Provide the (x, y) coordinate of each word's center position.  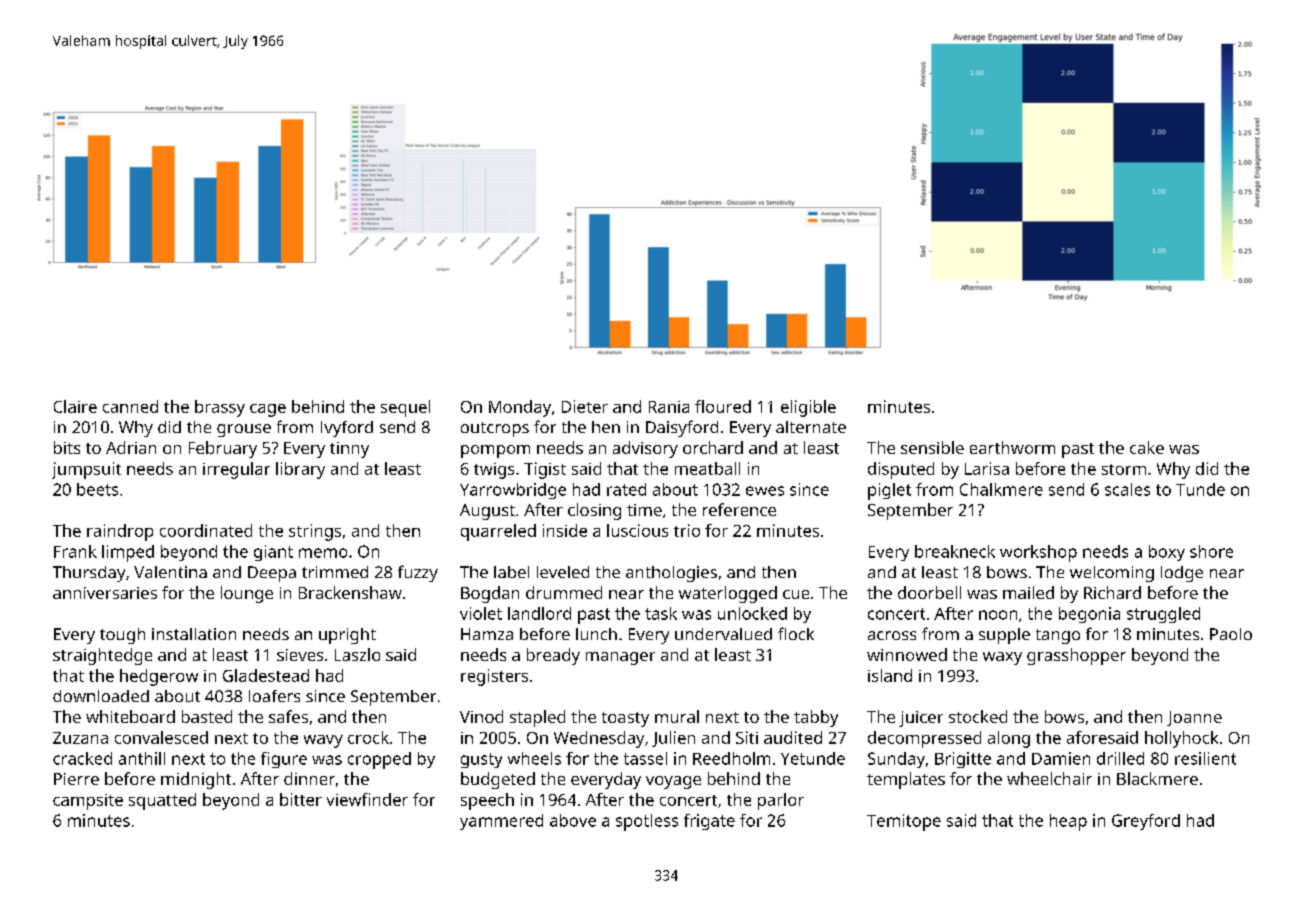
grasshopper (1076, 656)
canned (130, 406)
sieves (300, 655)
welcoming (1112, 574)
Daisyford (682, 428)
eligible (808, 408)
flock (796, 633)
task (661, 613)
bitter (301, 799)
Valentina (170, 572)
